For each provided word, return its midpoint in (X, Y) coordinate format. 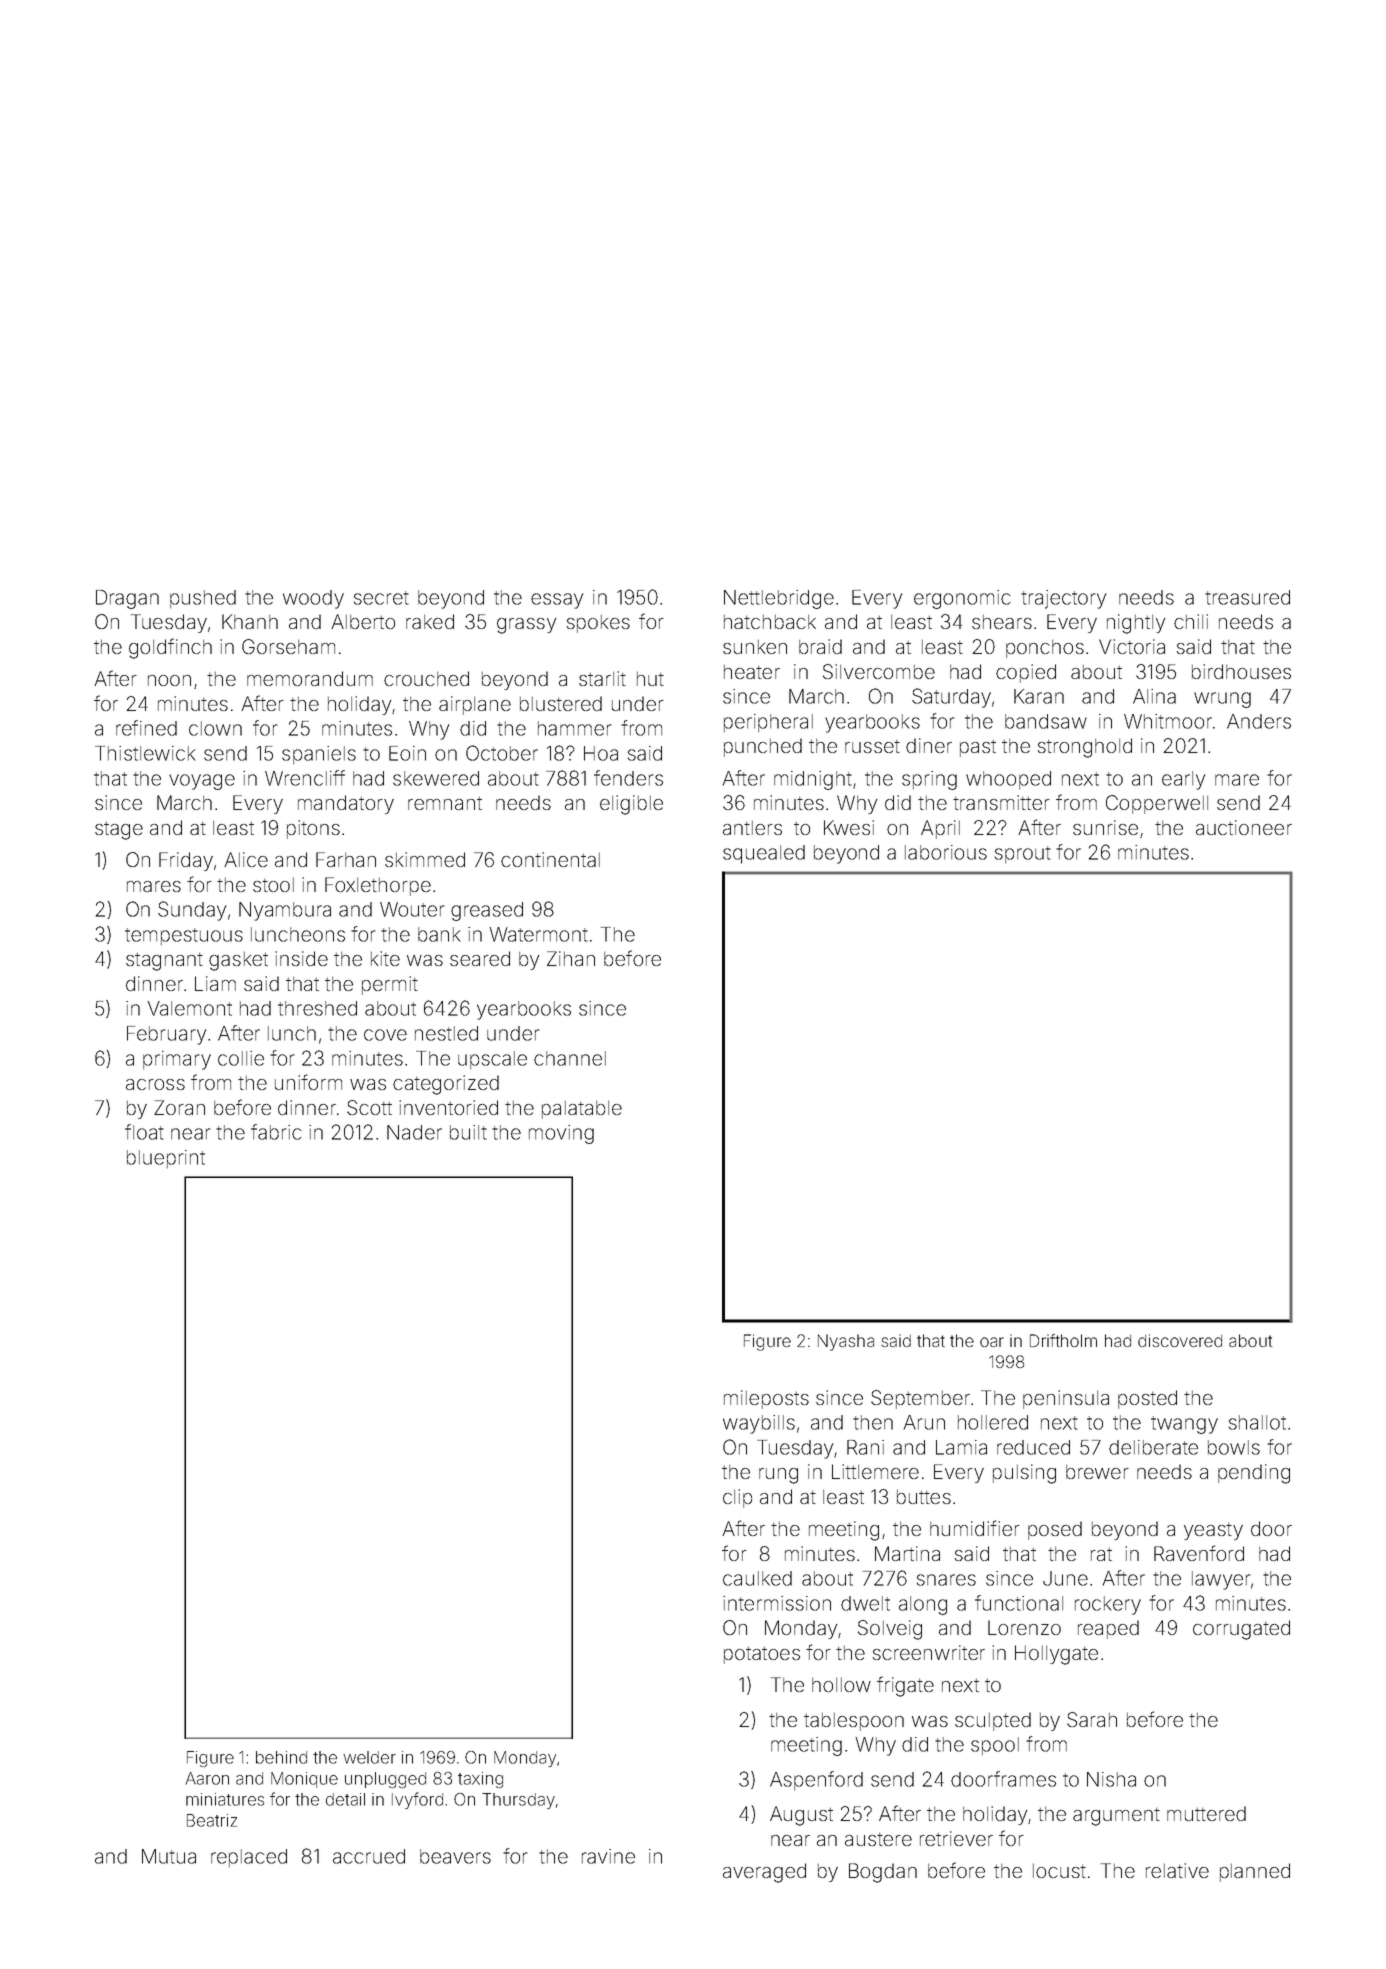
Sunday (192, 911)
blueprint (166, 1159)
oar (992, 1342)
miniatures (225, 1799)
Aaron (207, 1778)
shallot (1257, 1422)
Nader (414, 1132)
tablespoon (854, 1722)
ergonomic (962, 599)
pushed (203, 599)
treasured (1247, 597)
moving (561, 1134)
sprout (1023, 854)
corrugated (1241, 1630)
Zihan (571, 958)
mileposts (766, 1399)
